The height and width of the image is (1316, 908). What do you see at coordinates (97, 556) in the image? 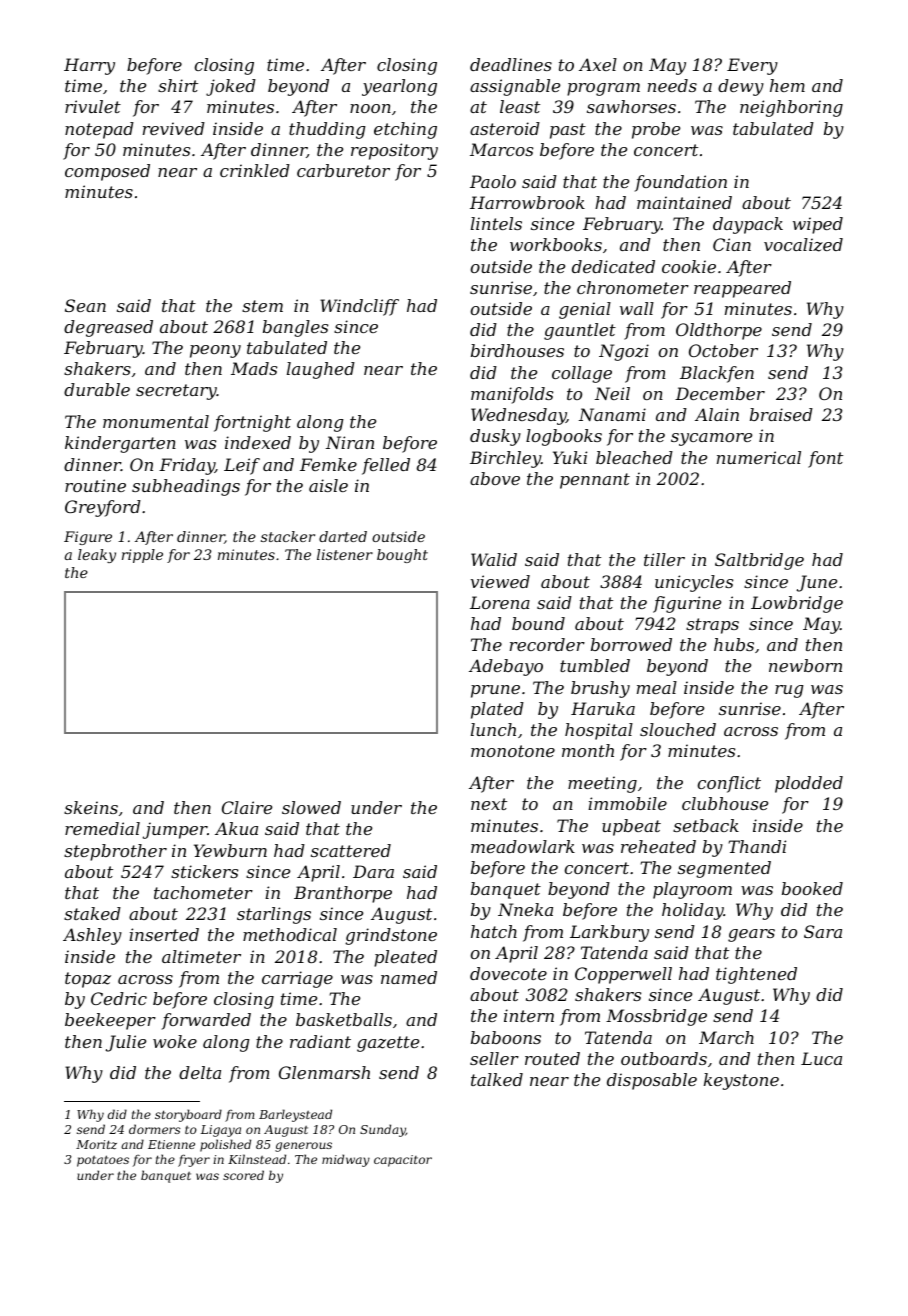
I see `leaky` at bounding box center [97, 556].
